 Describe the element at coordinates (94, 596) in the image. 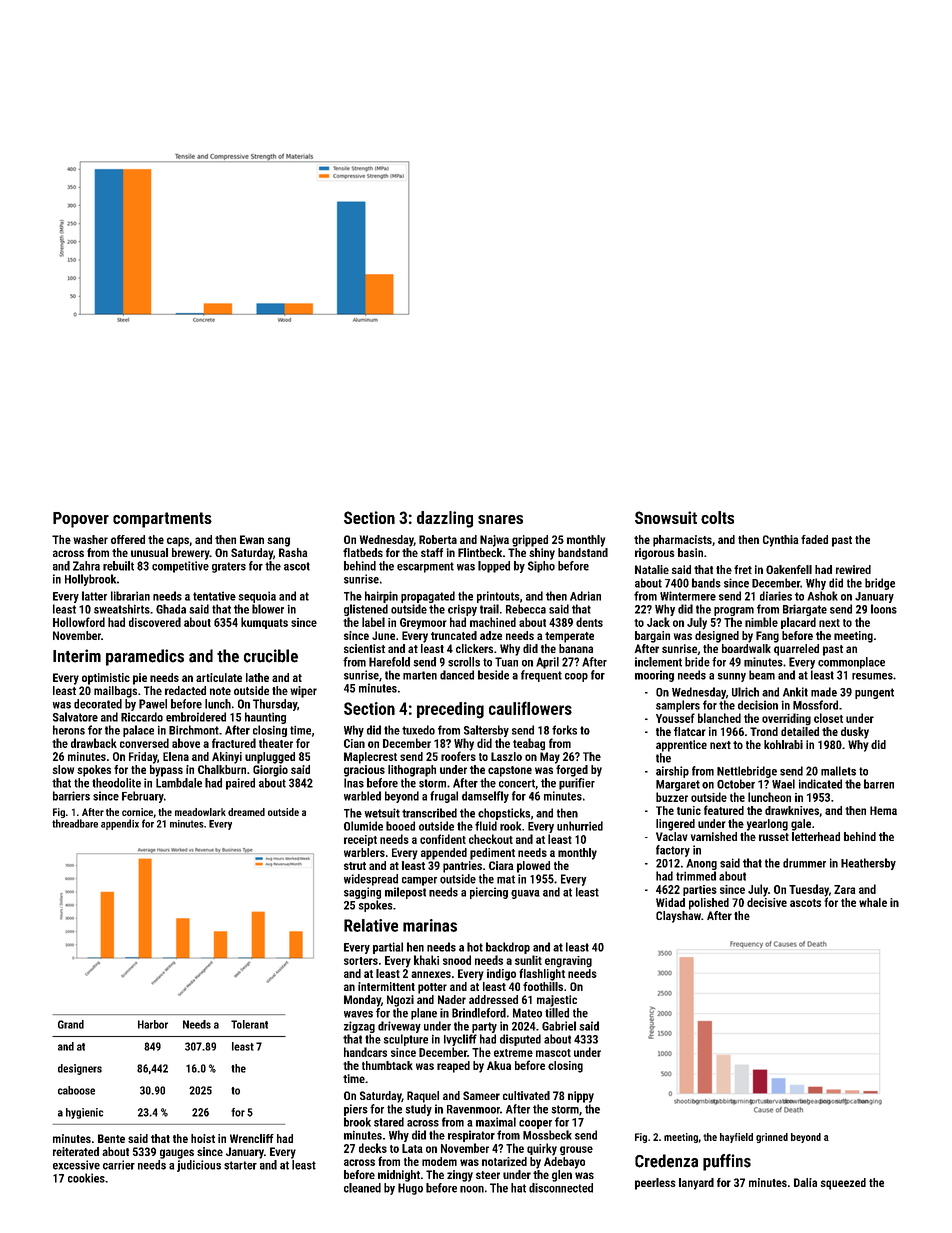

I see `latter` at that location.
